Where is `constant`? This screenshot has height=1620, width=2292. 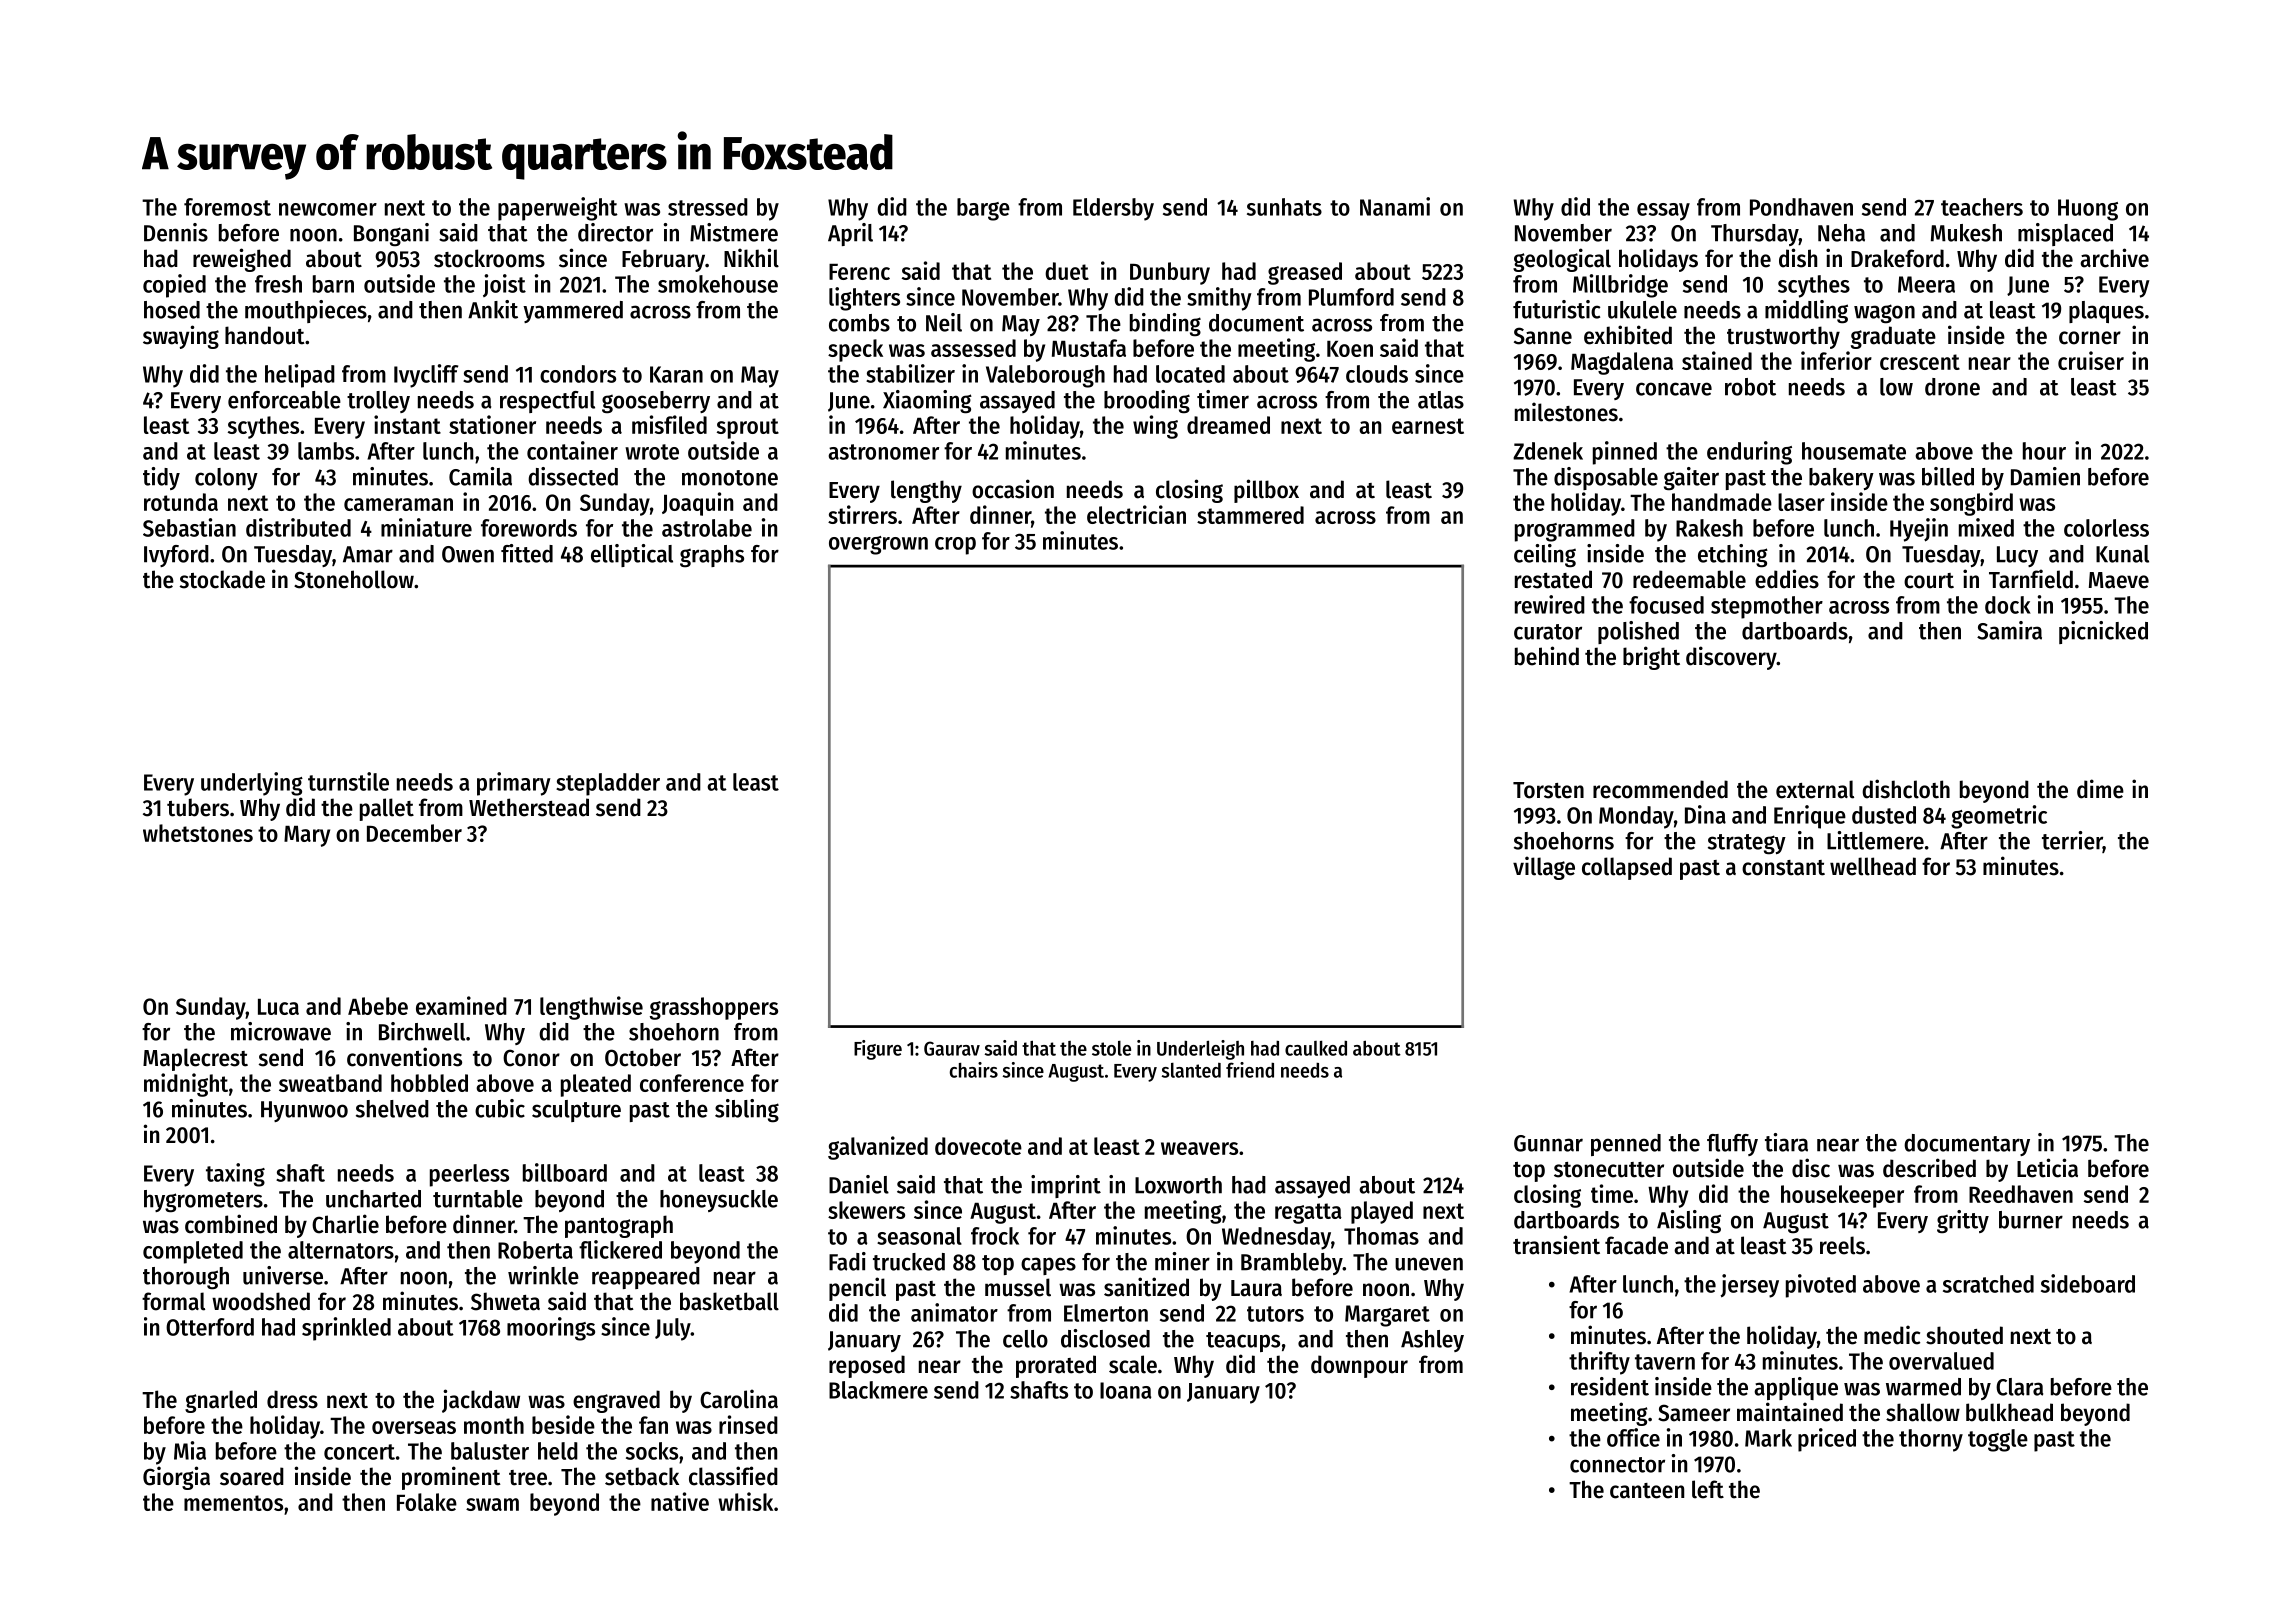 constant is located at coordinates (1783, 868).
